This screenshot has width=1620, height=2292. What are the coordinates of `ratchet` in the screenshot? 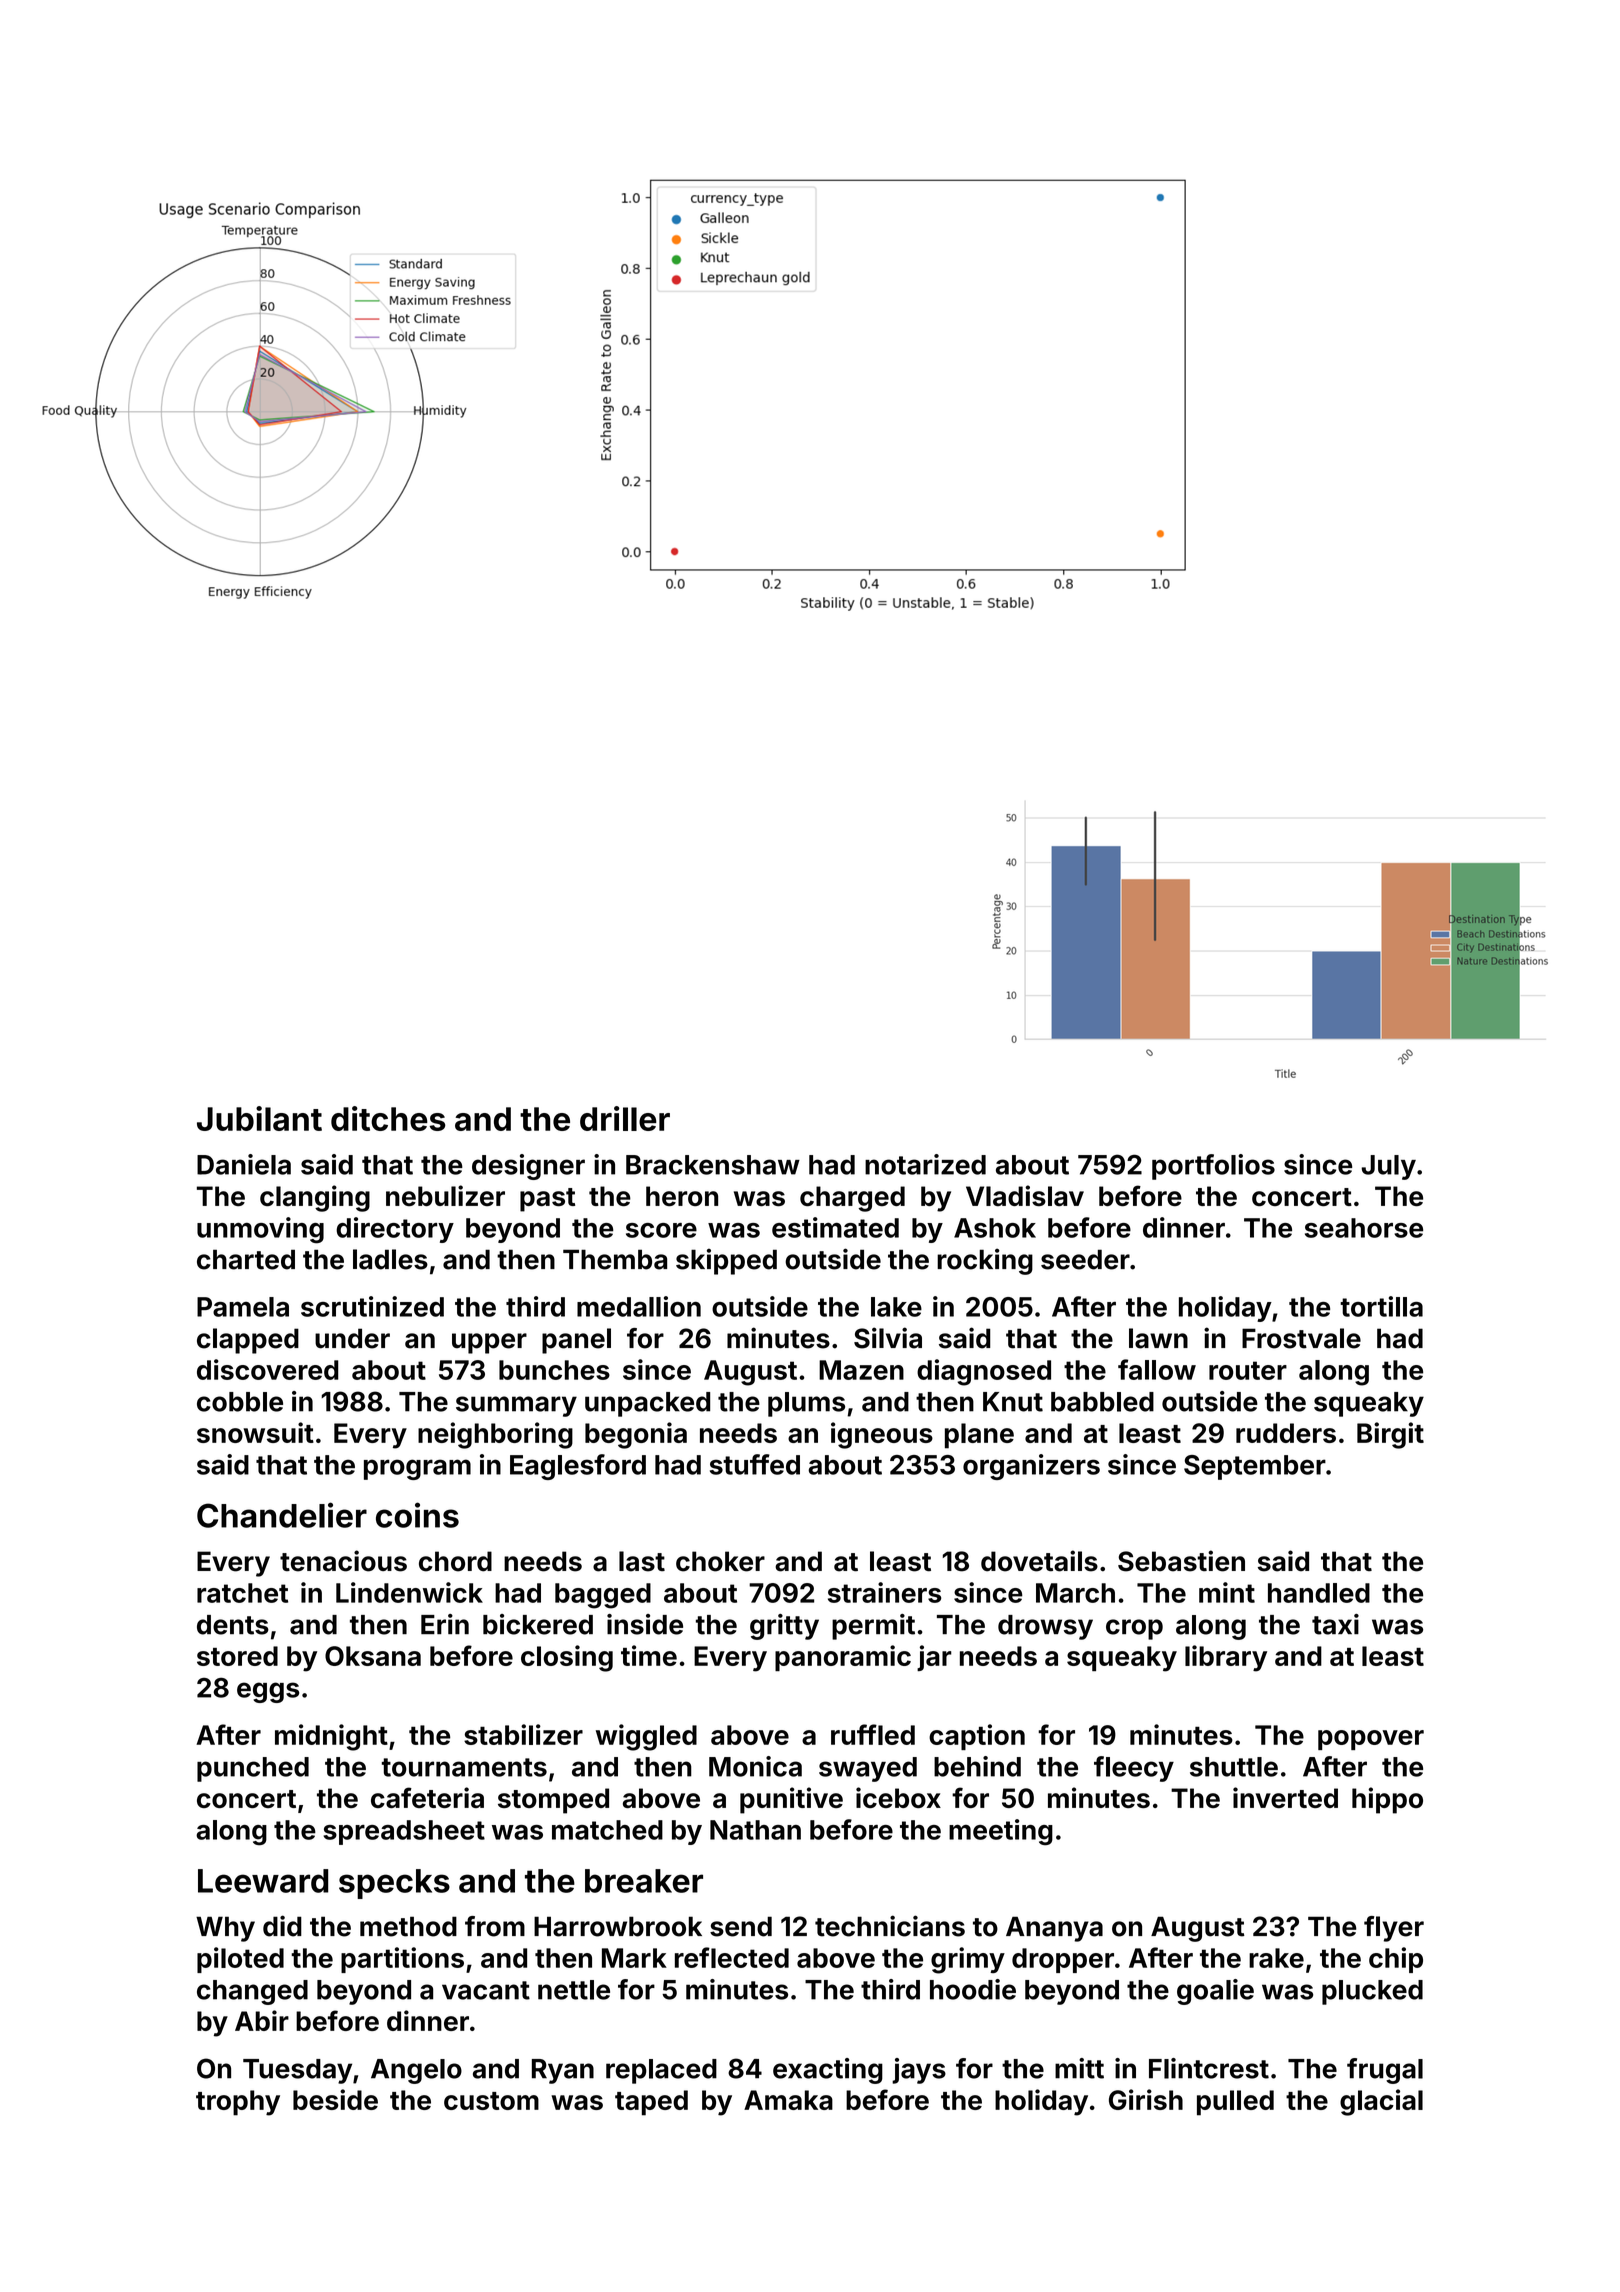 It's located at (242, 1593).
